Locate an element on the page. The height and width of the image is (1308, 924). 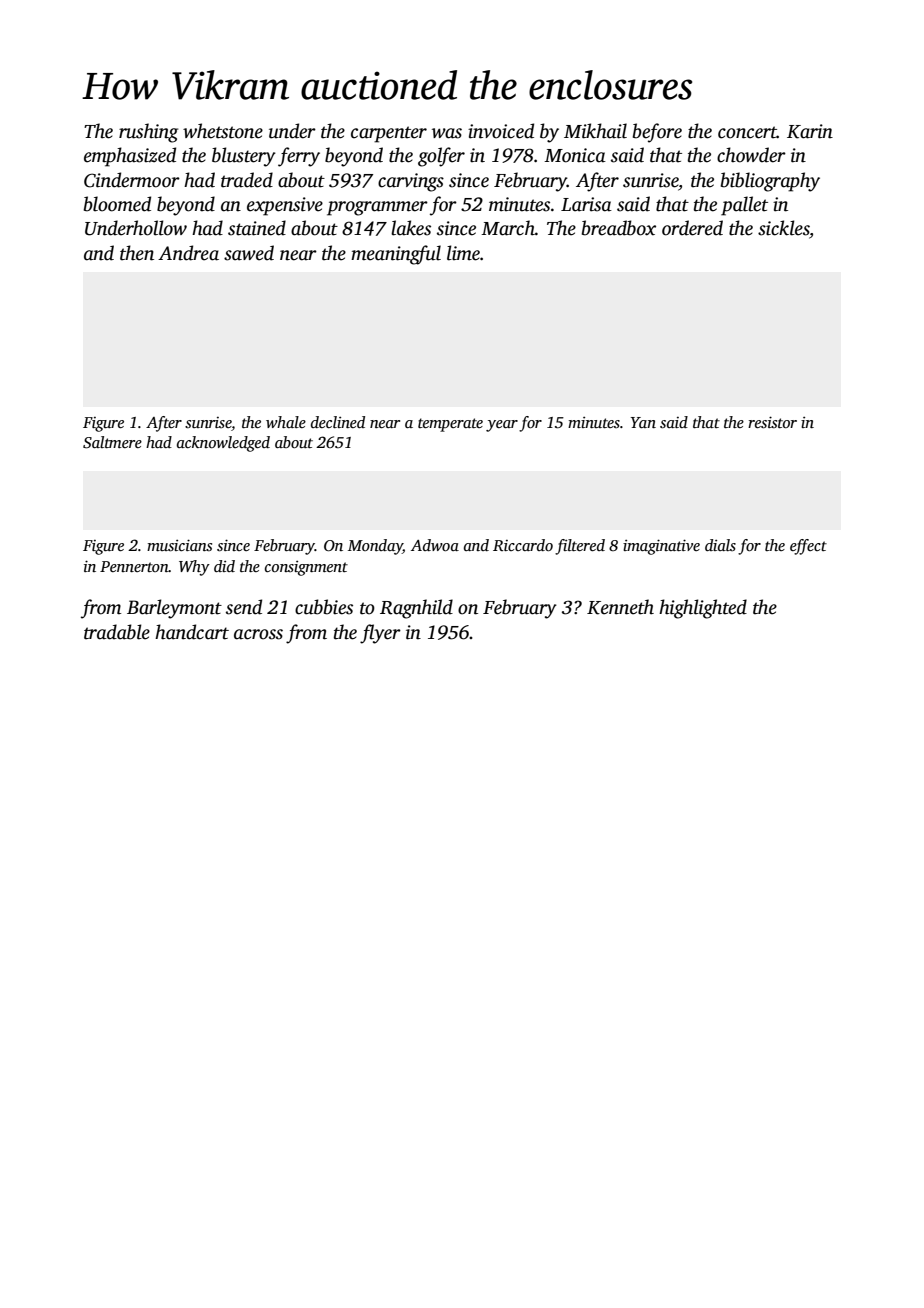
flyer is located at coordinates (380, 634).
